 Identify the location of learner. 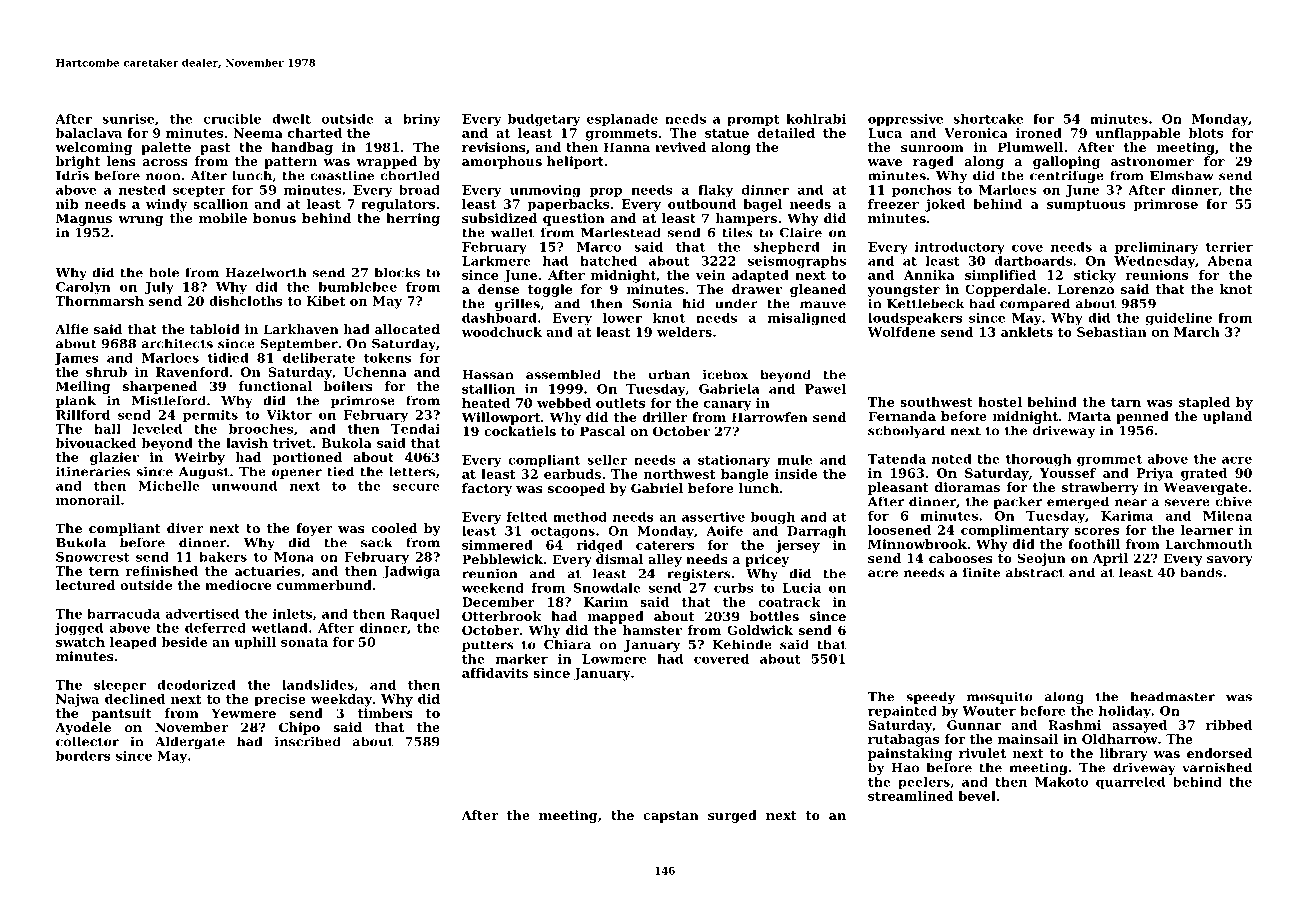
(1207, 530).
